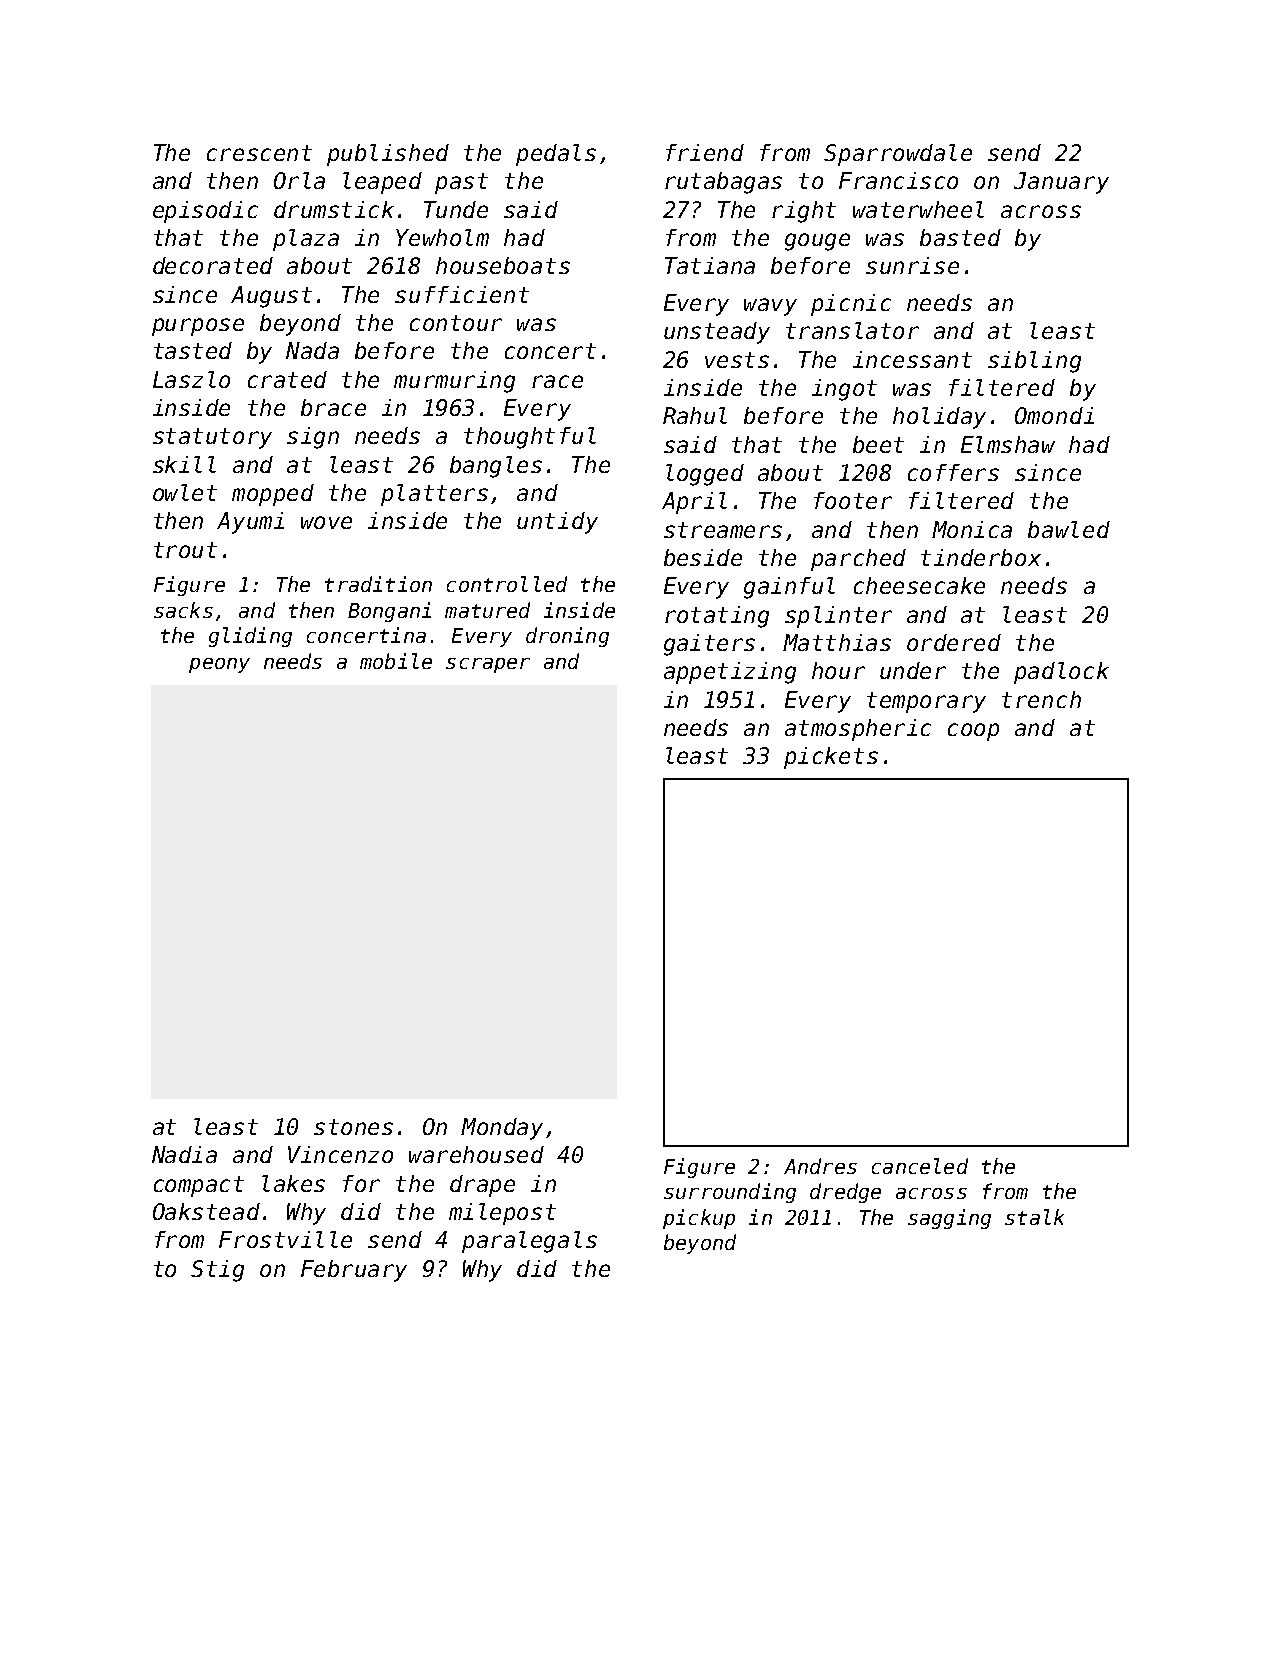  Describe the element at coordinates (259, 153) in the screenshot. I see `crescent` at that location.
